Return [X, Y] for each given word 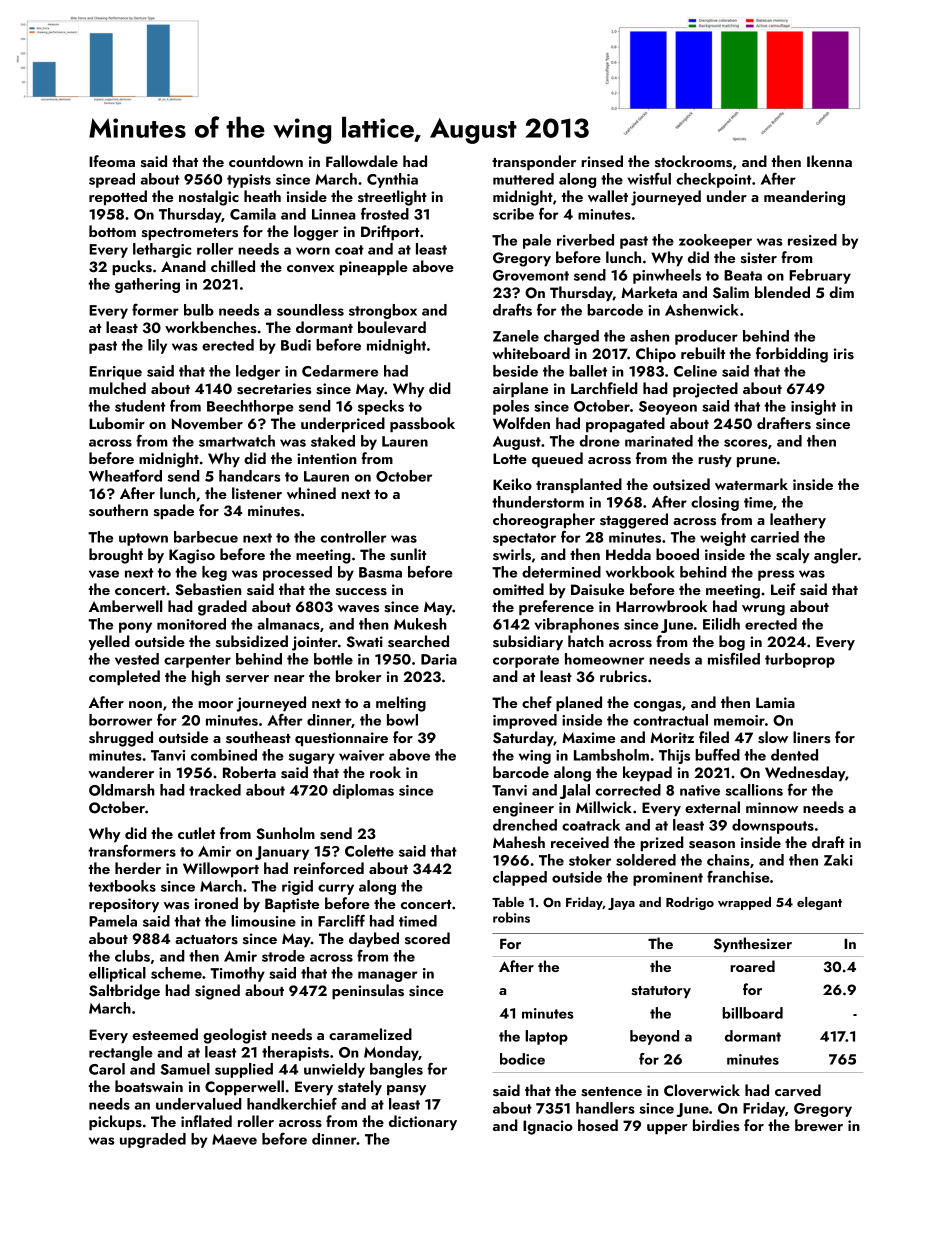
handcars [249, 476]
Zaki [838, 860]
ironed [216, 903]
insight [813, 407]
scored [427, 938]
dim [841, 292]
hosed [598, 1125]
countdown [266, 161]
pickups [115, 1123]
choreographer [544, 521]
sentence [611, 1092]
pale [537, 241]
